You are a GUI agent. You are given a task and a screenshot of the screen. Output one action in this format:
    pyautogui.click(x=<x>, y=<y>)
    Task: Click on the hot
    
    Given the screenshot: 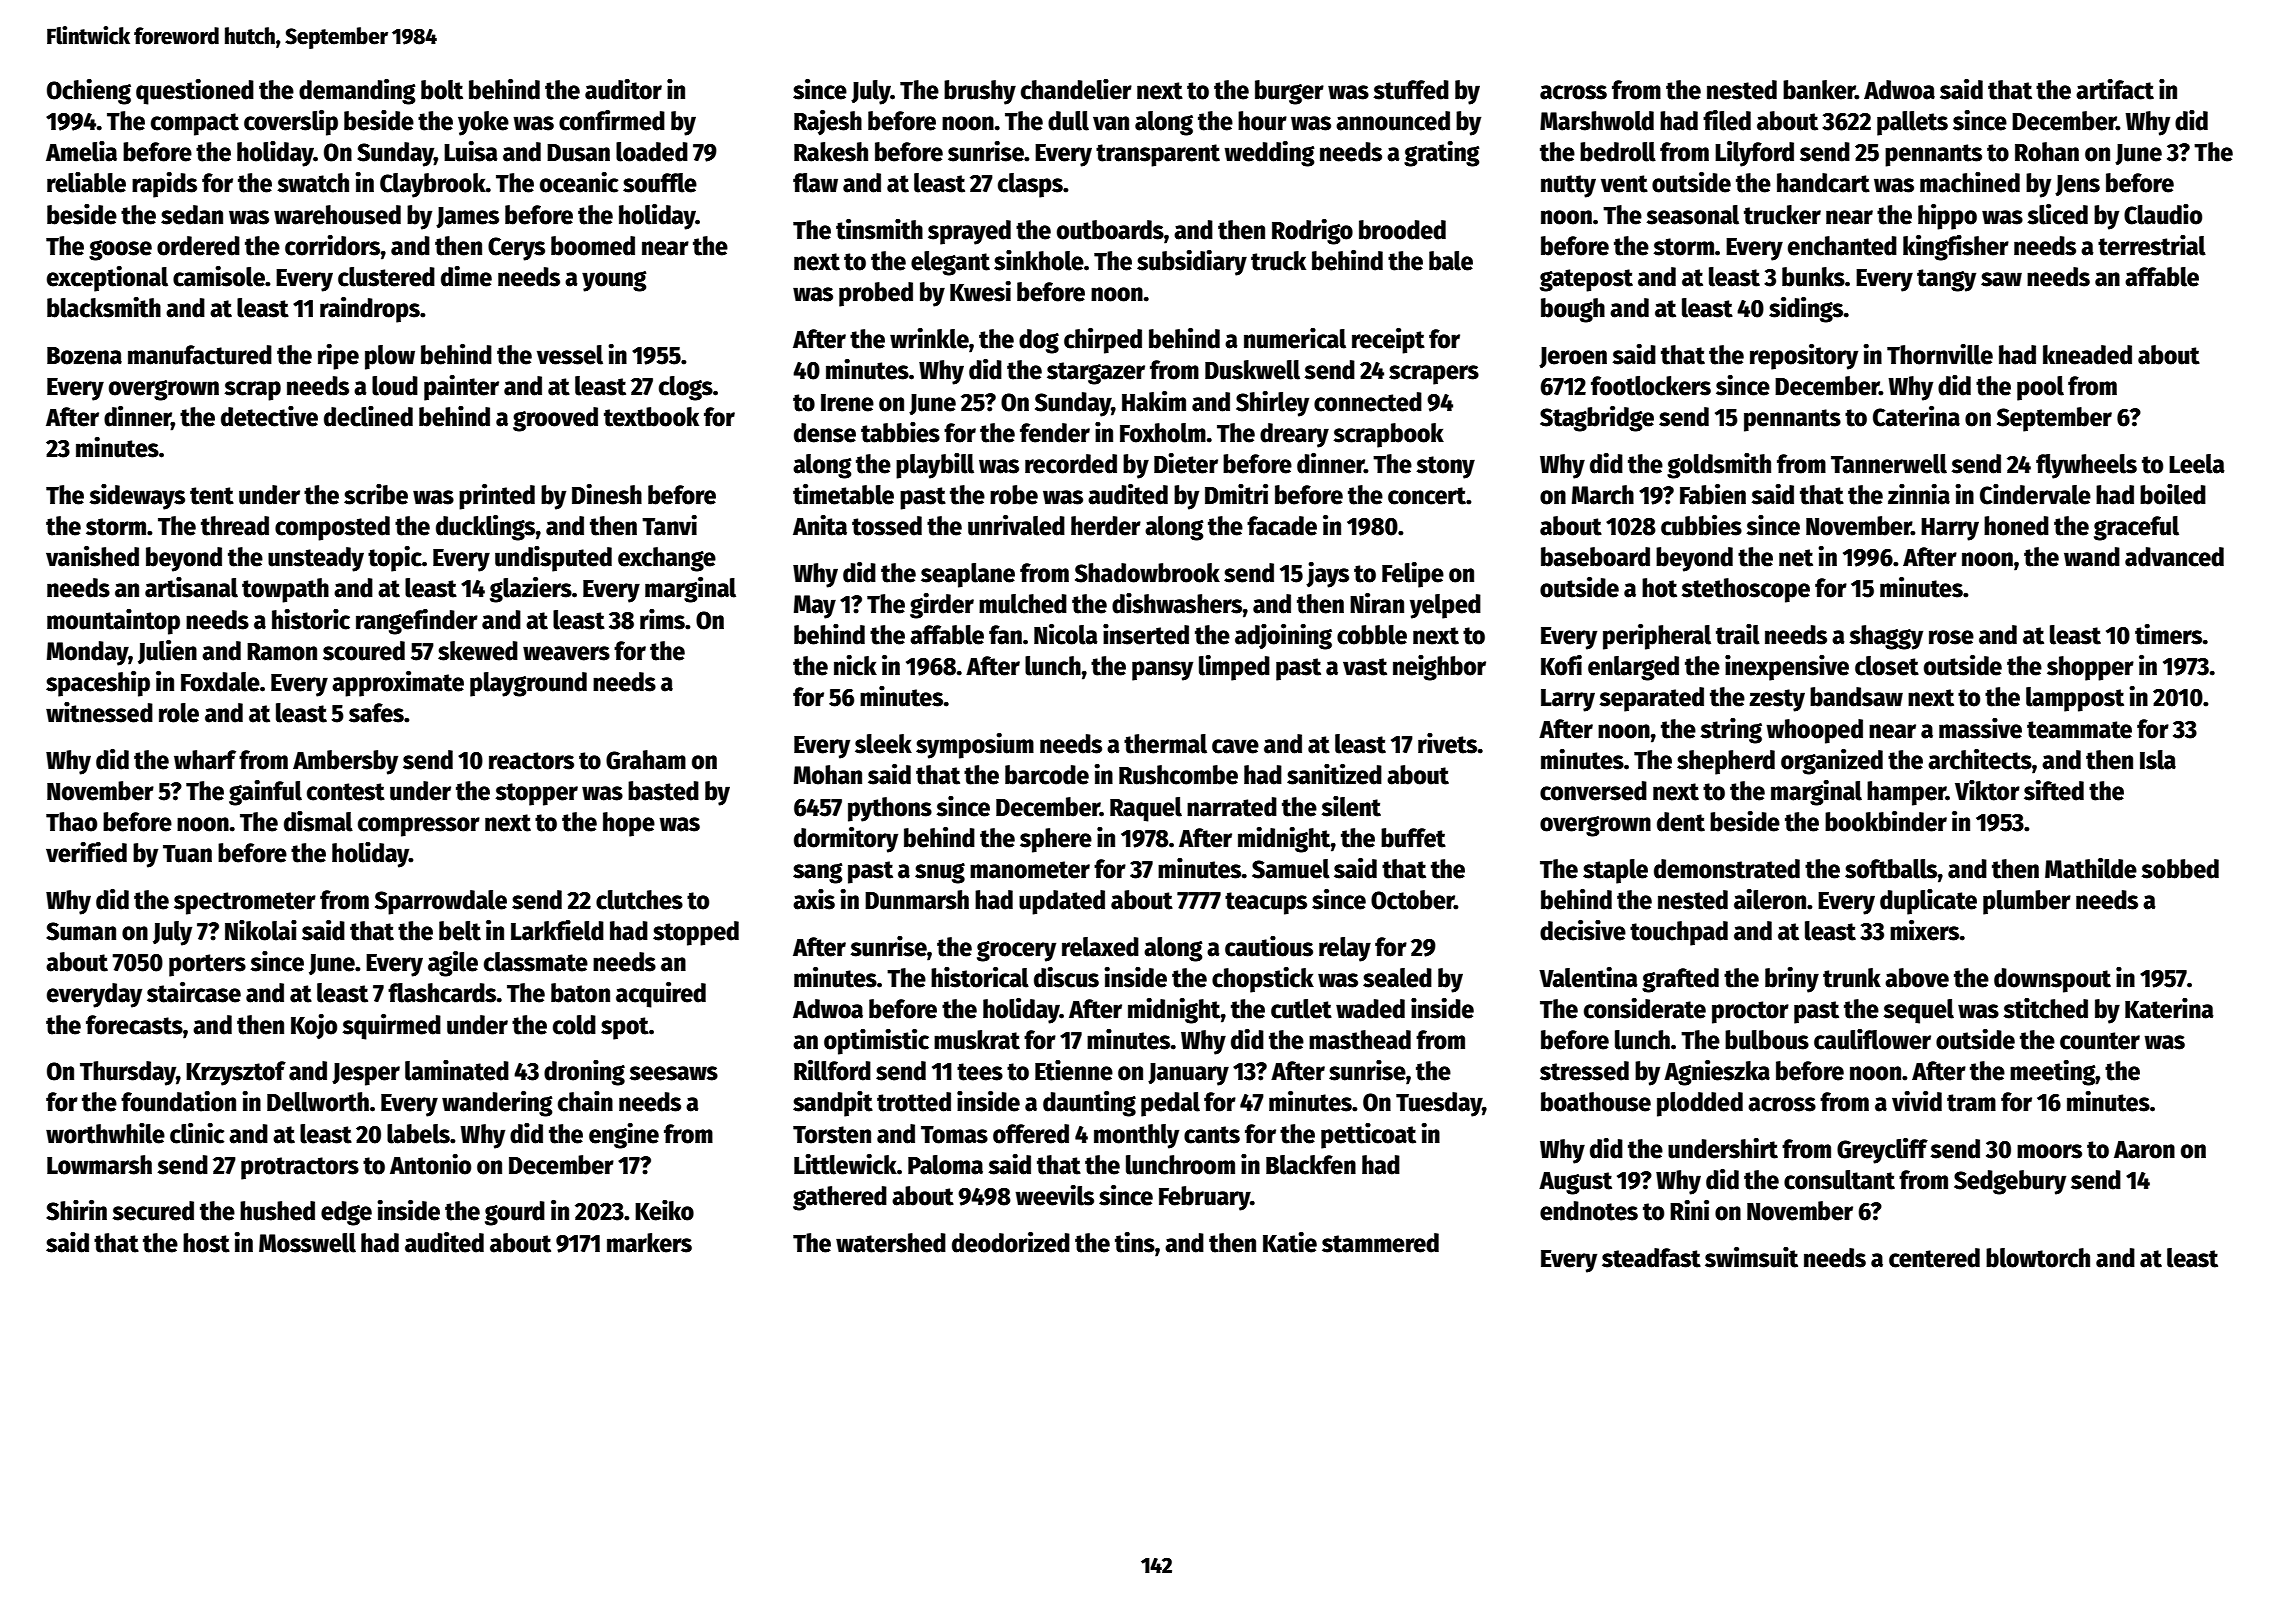 What is the action you would take?
    pyautogui.click(x=1659, y=588)
